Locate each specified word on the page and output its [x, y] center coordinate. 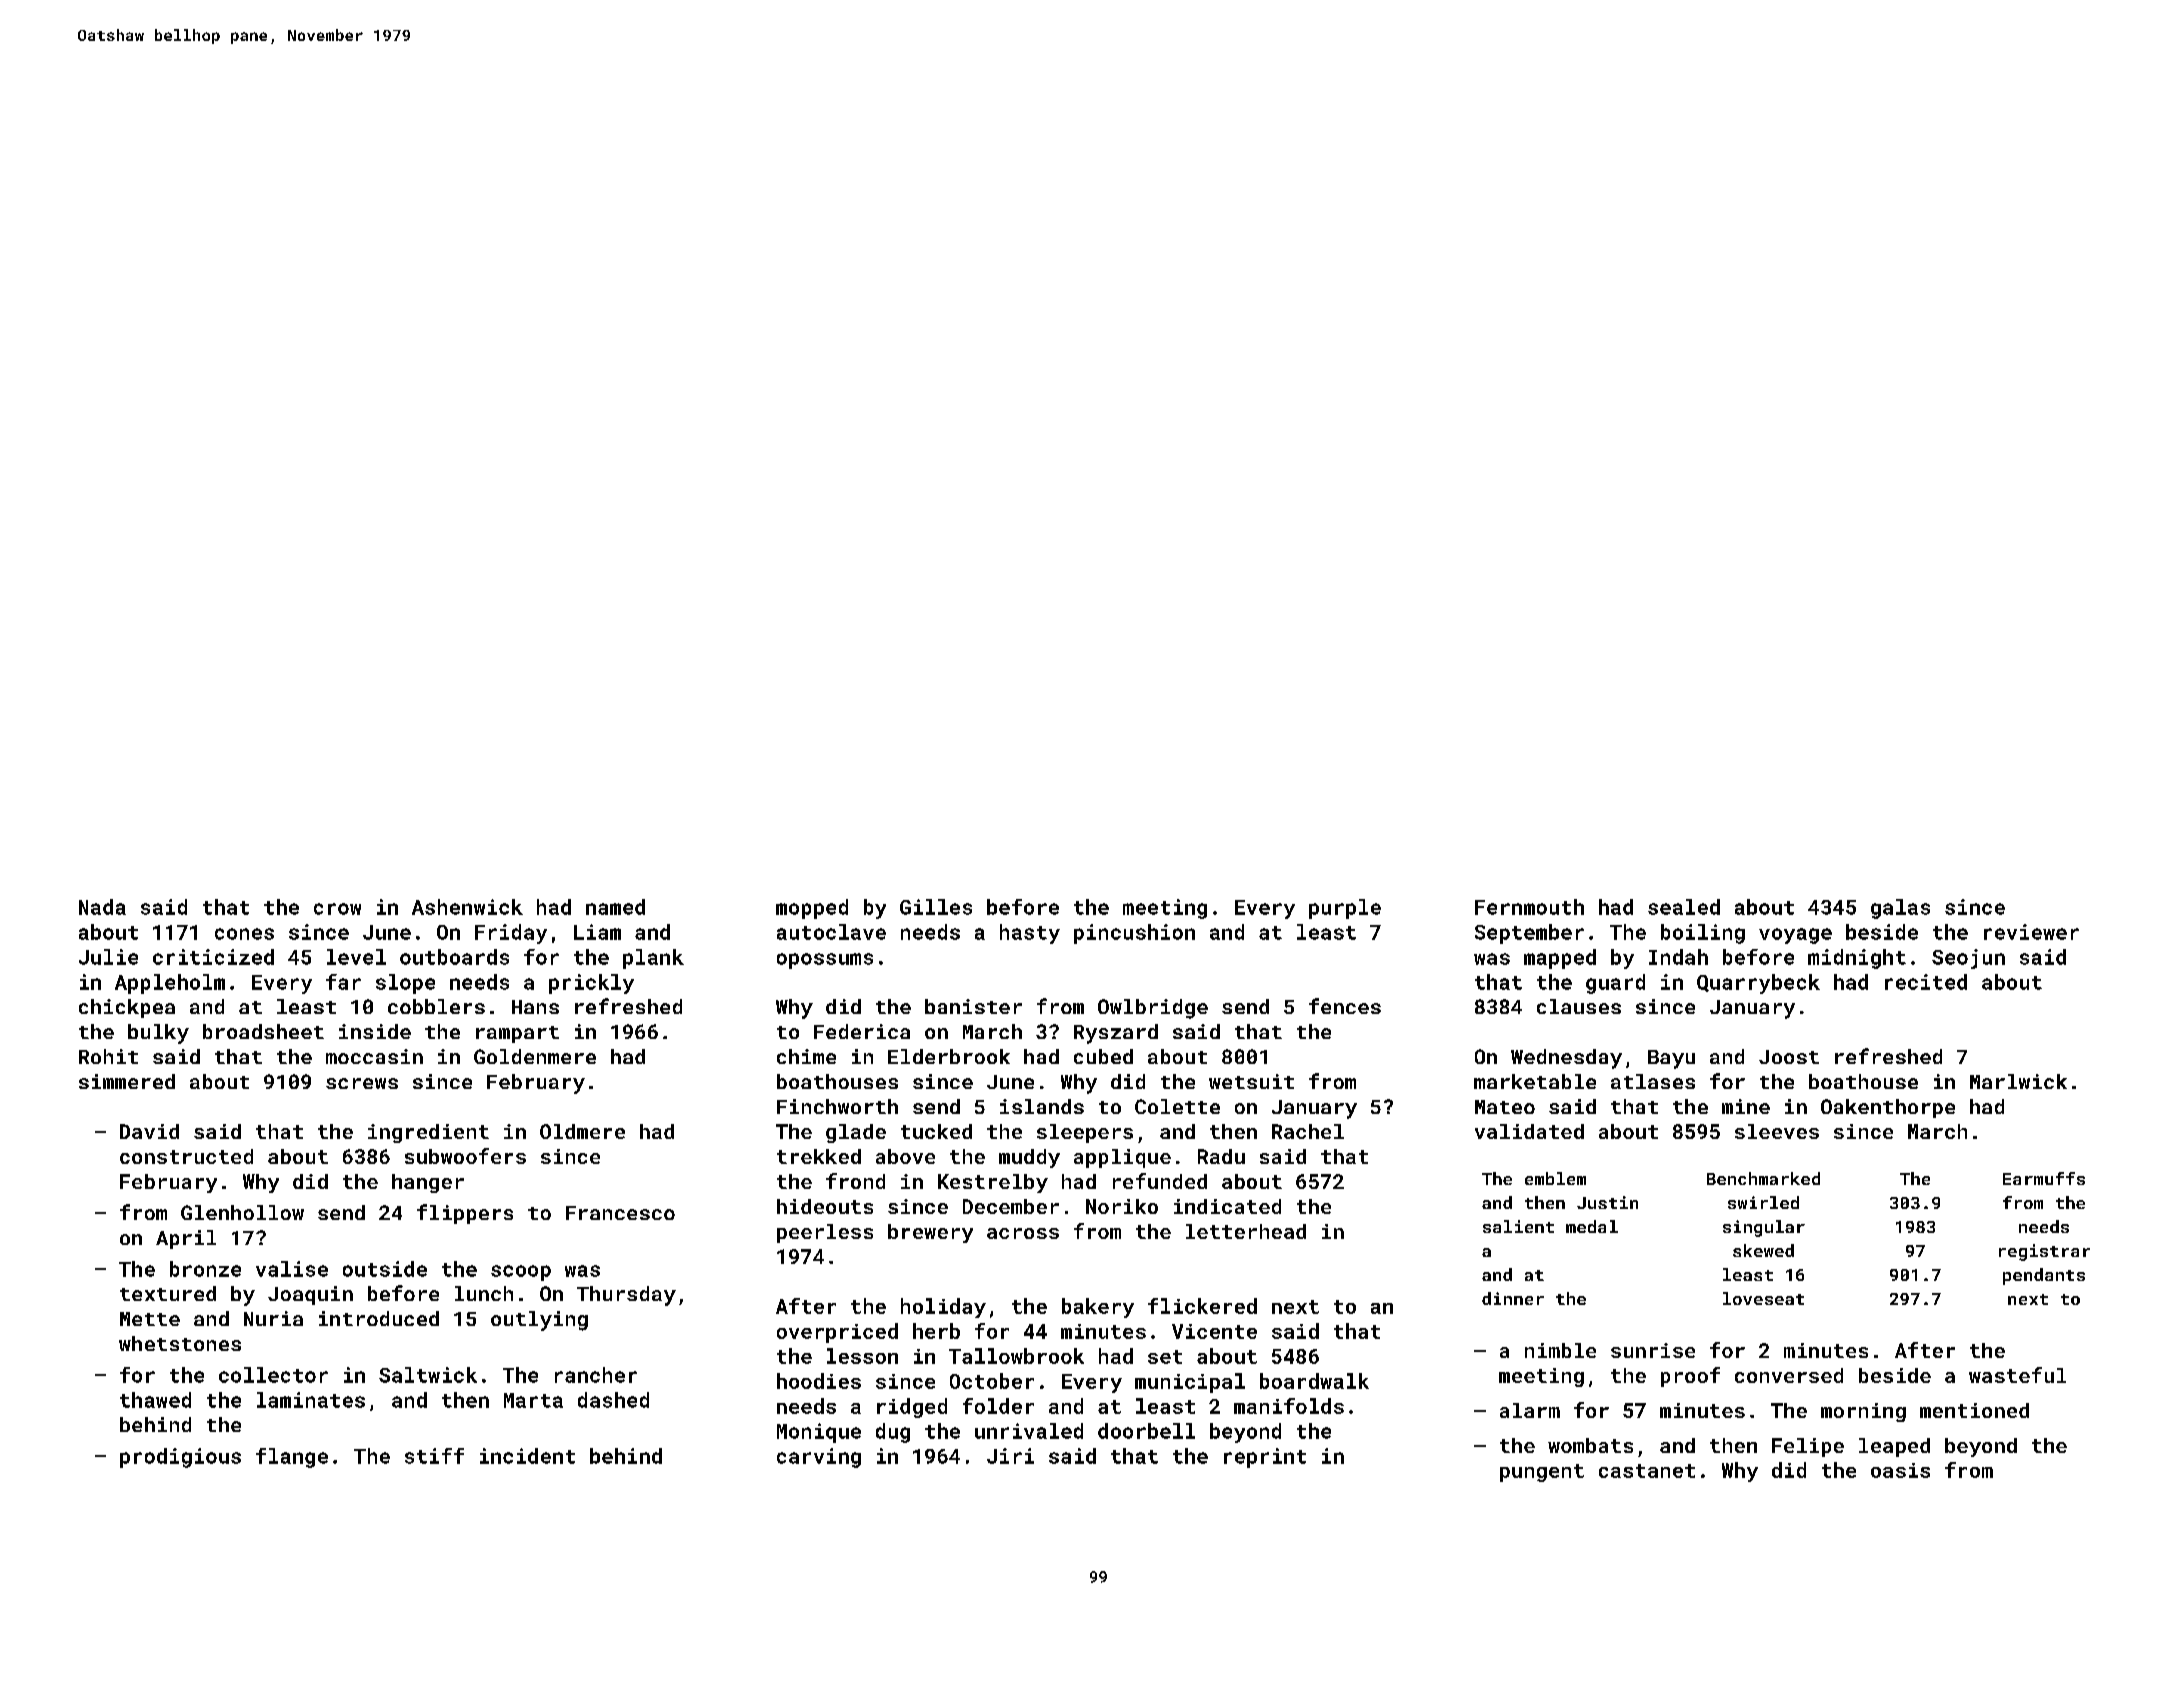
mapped [1560, 959]
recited [1926, 982]
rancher [596, 1375]
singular [1764, 1228]
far [343, 982]
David [149, 1131]
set [1165, 1357]
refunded [1160, 1181]
